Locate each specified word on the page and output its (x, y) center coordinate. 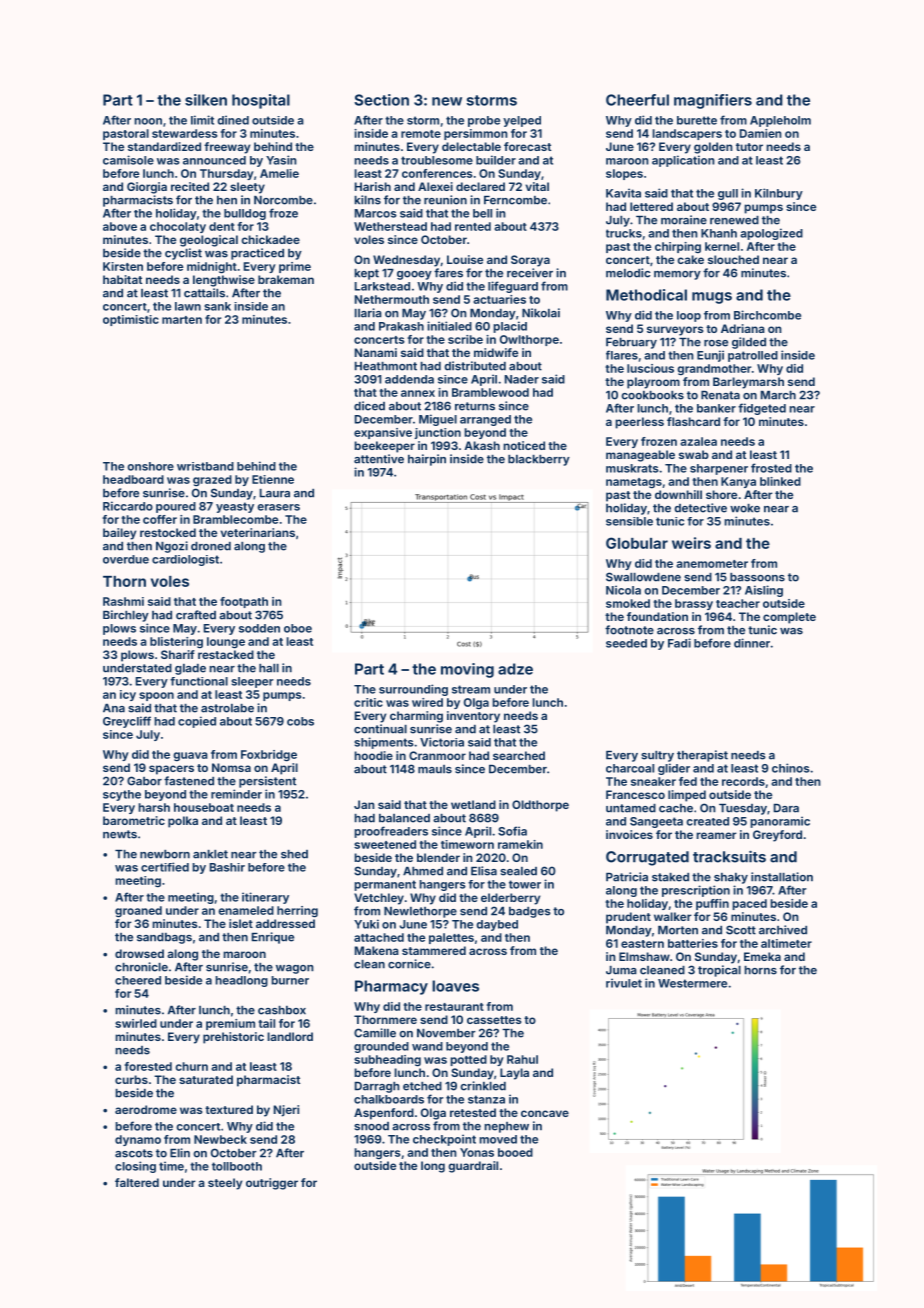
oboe (298, 628)
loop (689, 316)
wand (427, 1046)
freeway (227, 148)
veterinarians (257, 532)
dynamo (138, 1140)
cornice (409, 964)
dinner (752, 643)
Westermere (692, 983)
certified (165, 867)
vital (537, 186)
